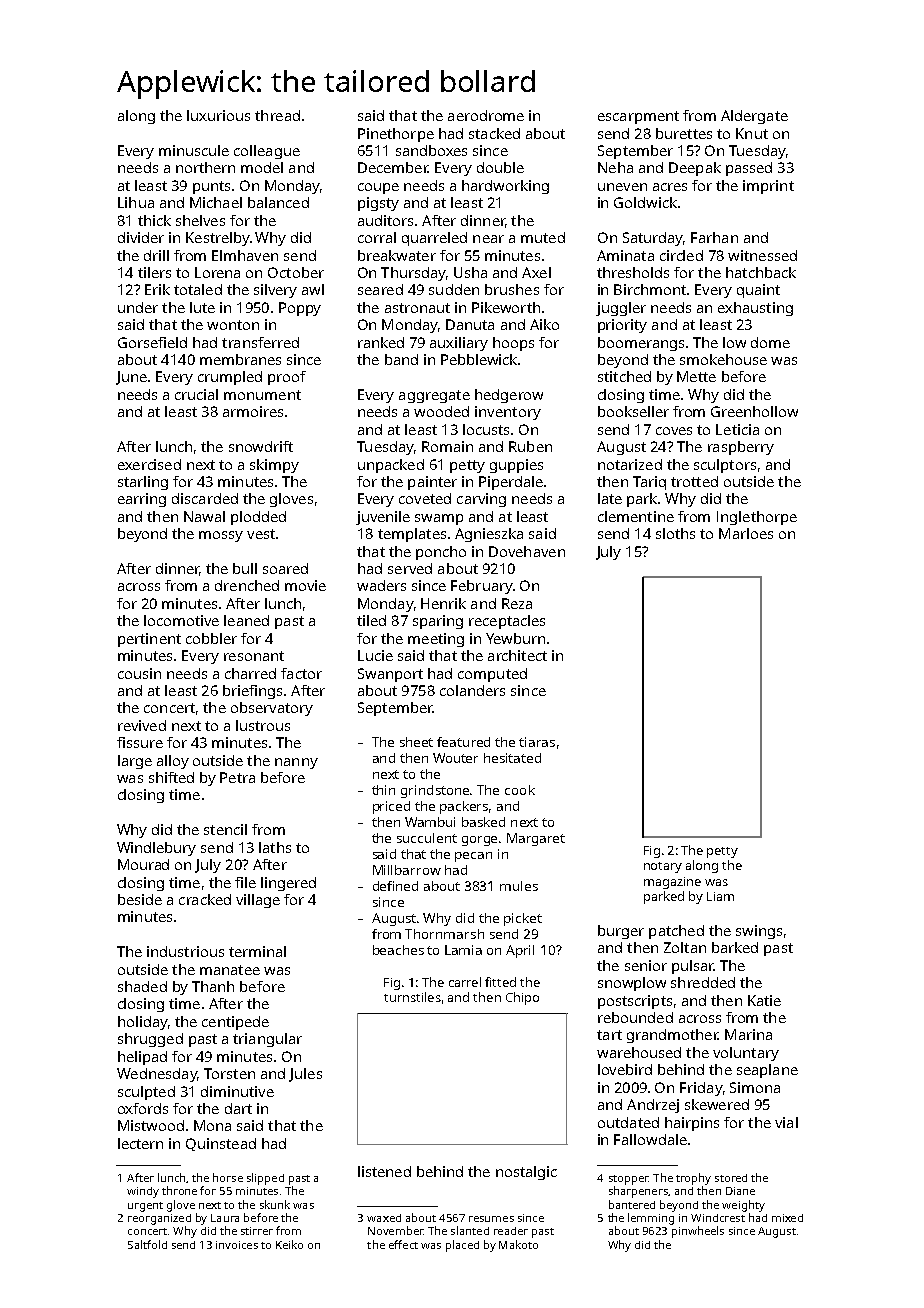 The image size is (924, 1308). Describe the element at coordinates (754, 117) in the page. I see `Aldergate` at that location.
